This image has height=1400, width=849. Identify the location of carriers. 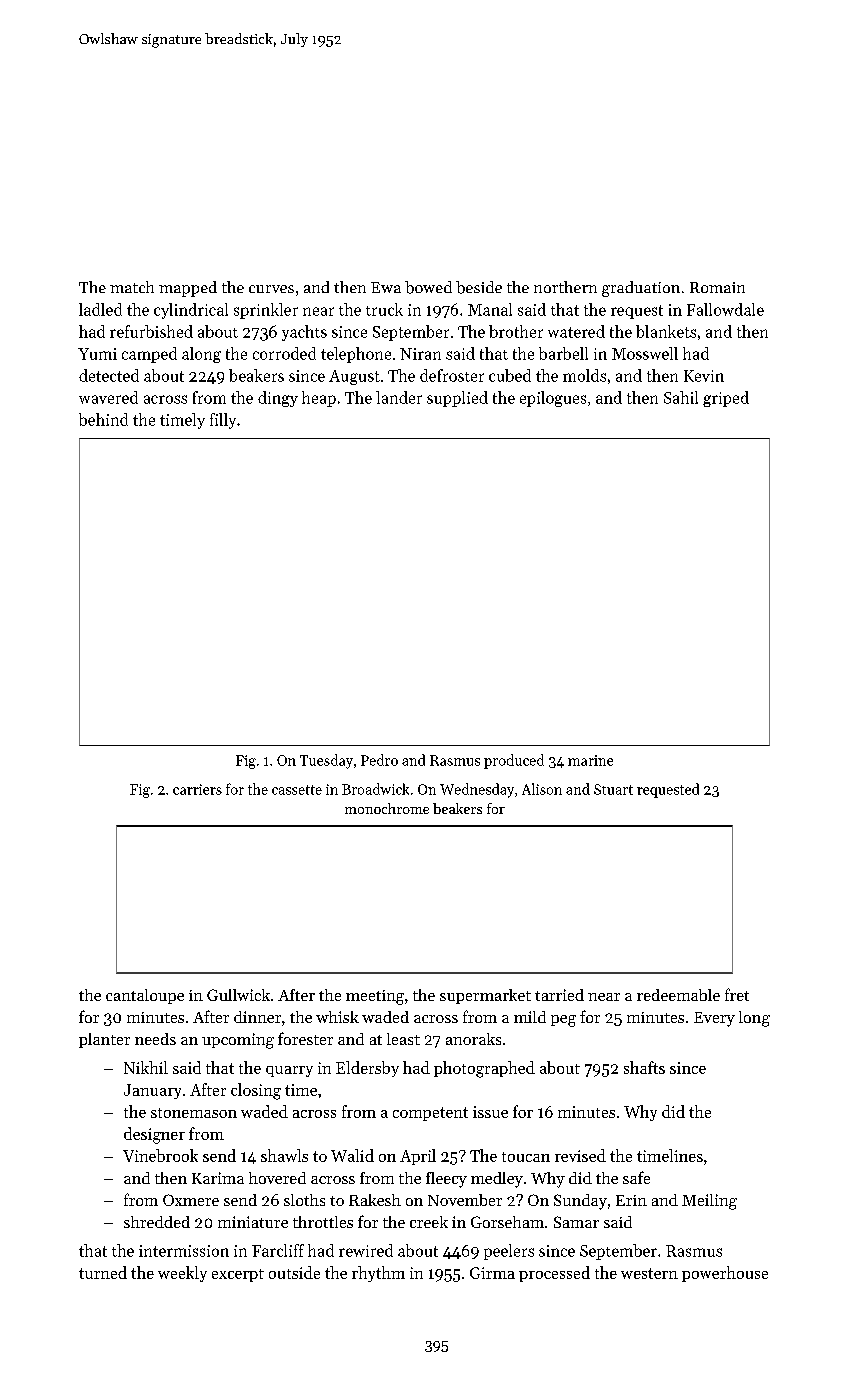
(197, 789).
